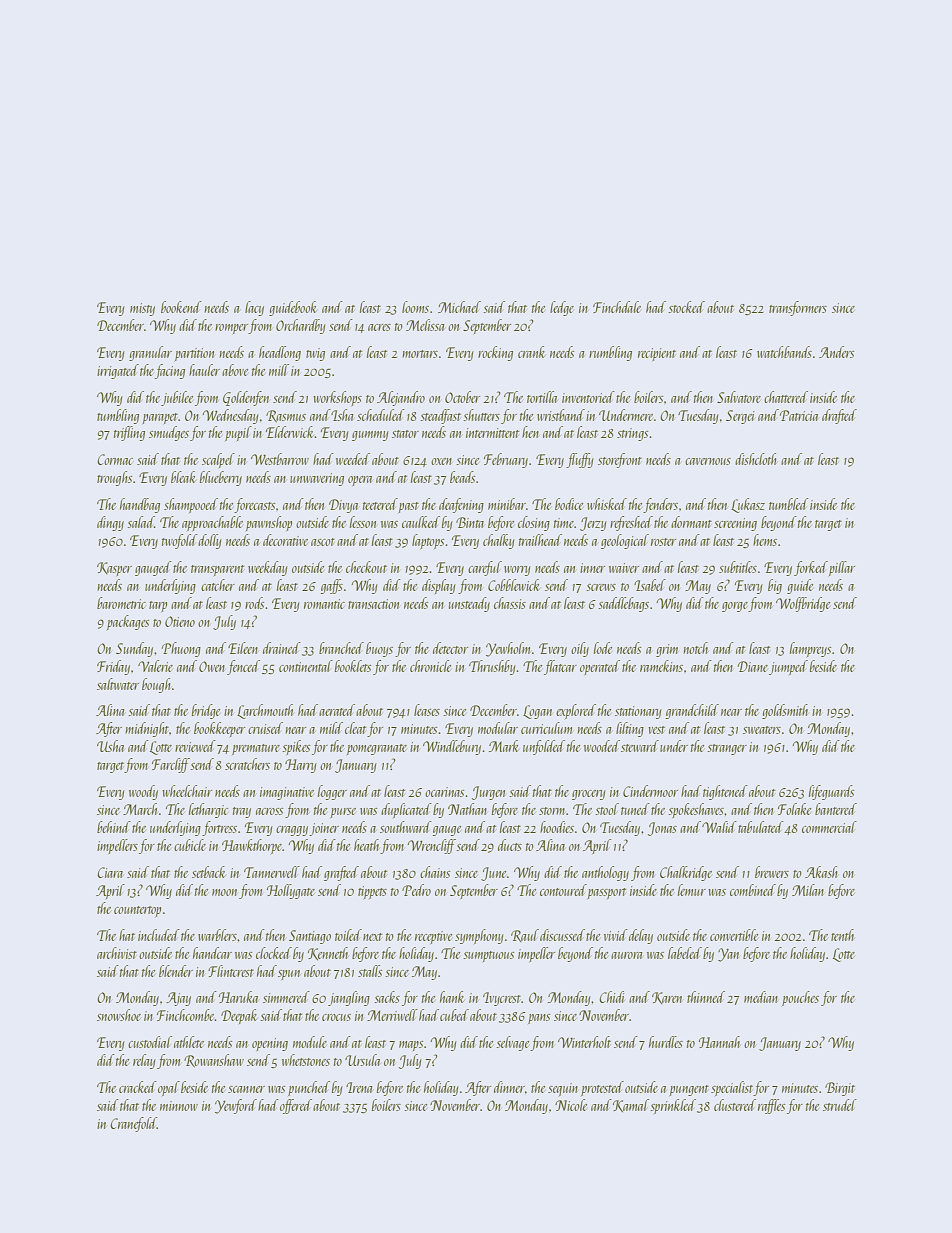 Image resolution: width=952 pixels, height=1233 pixels. I want to click on grandchild, so click(692, 711).
